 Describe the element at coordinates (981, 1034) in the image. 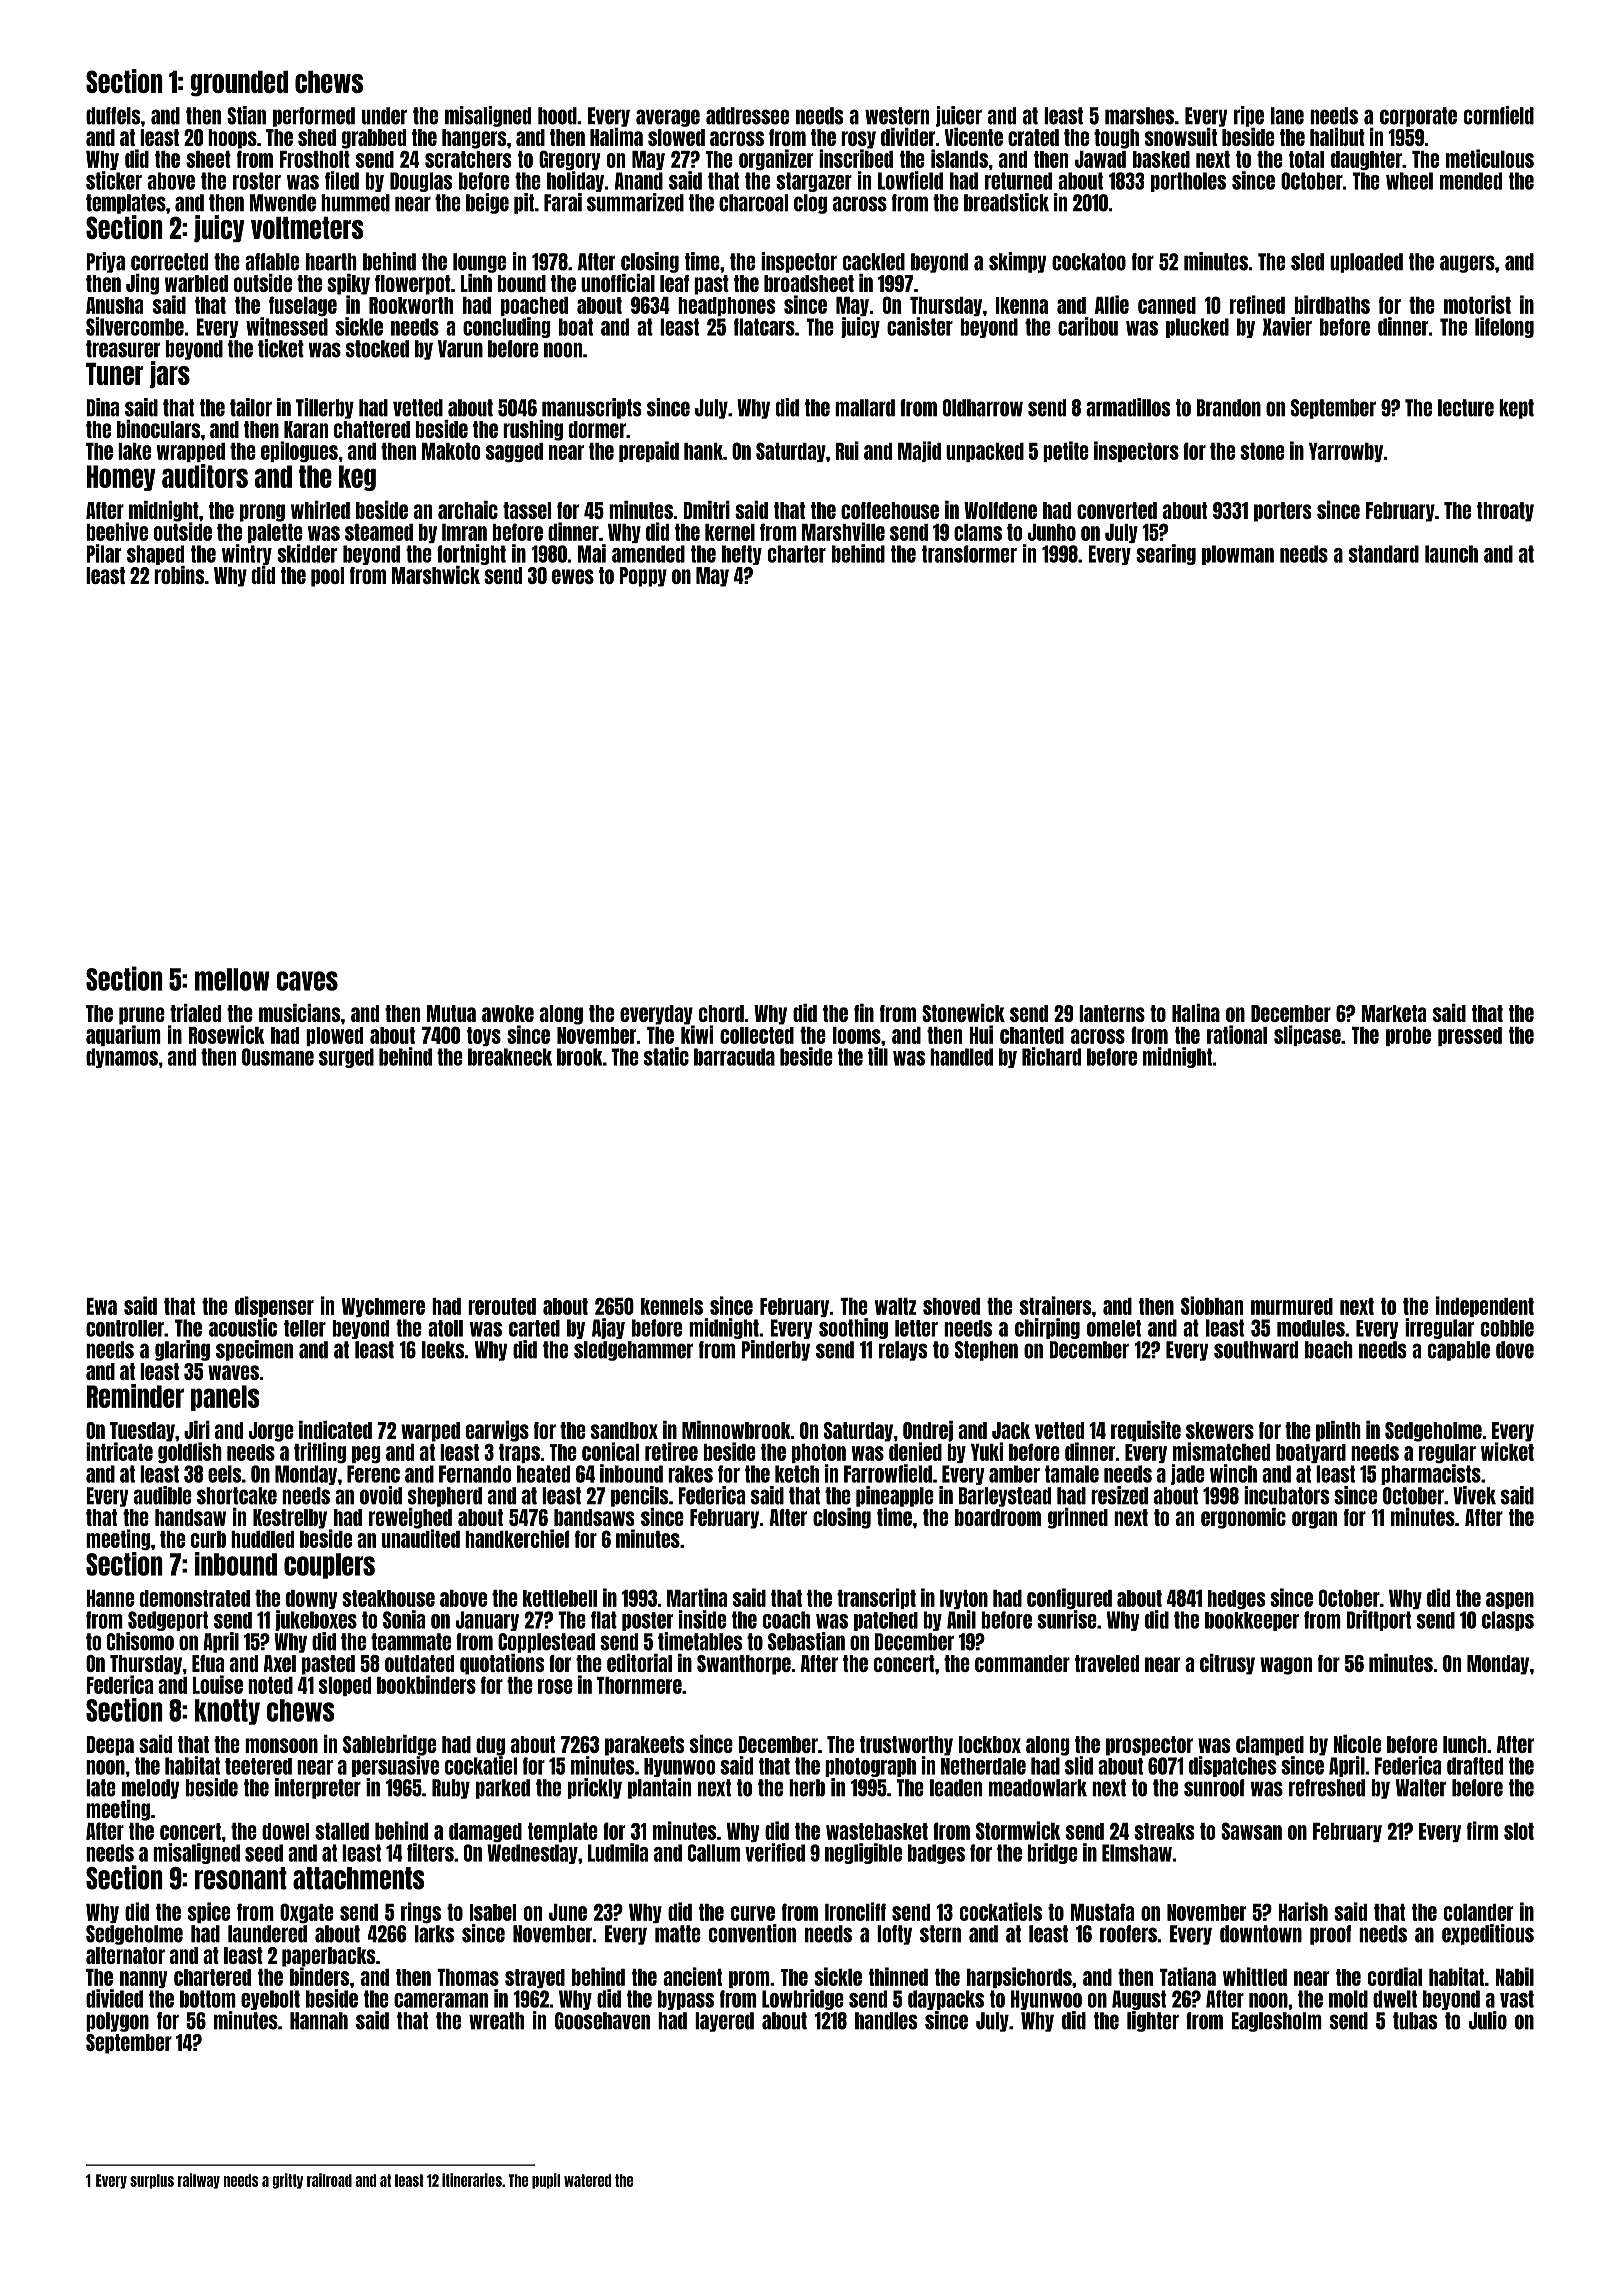

I see `Hui` at that location.
